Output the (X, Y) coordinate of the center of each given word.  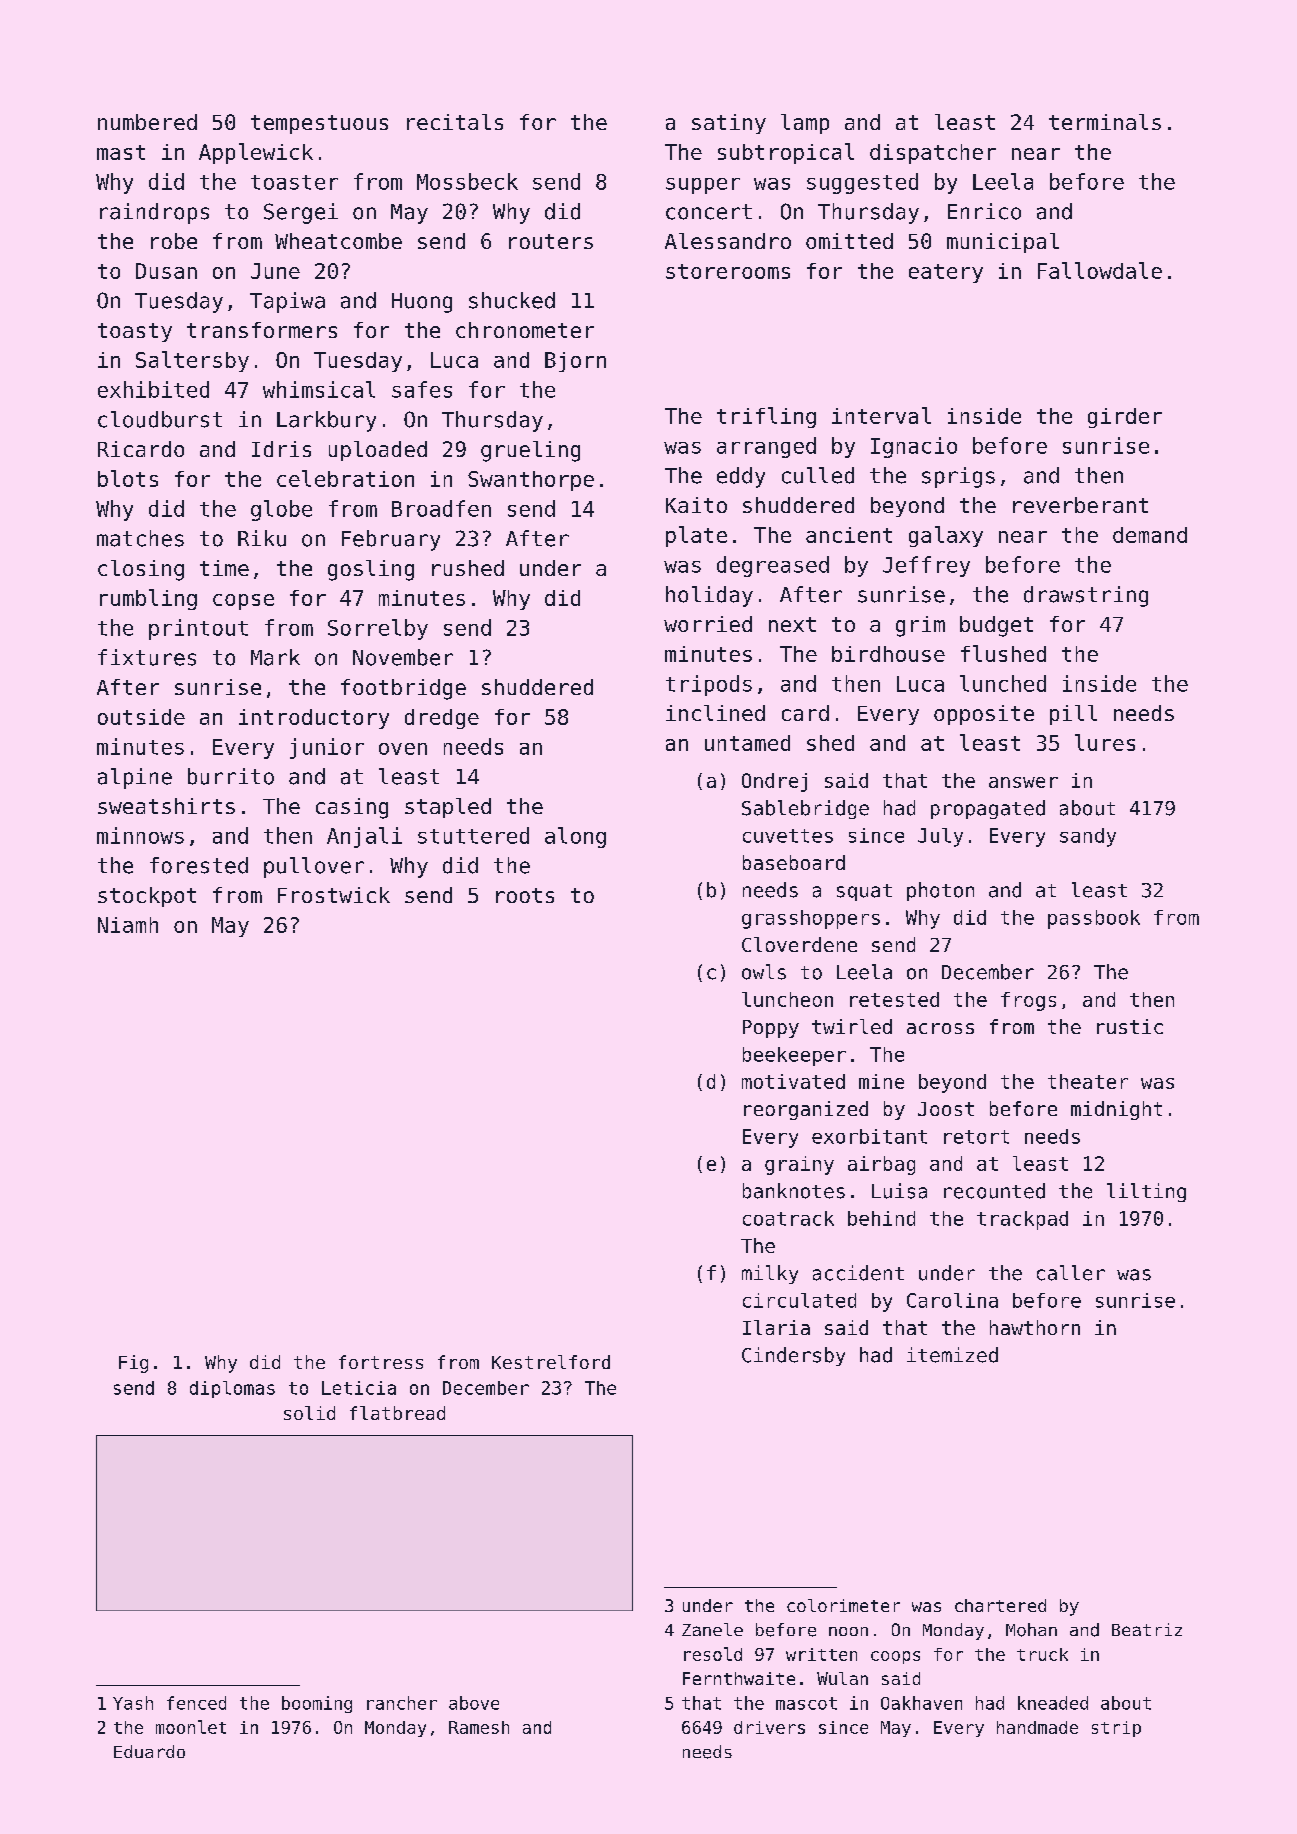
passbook (1094, 919)
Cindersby (793, 1356)
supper (703, 186)
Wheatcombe (338, 241)
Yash (133, 1703)
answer (1023, 782)
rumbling (148, 599)
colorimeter (843, 1605)
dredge (442, 719)
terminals (1105, 122)
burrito (231, 776)
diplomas (232, 1389)
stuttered (473, 835)
